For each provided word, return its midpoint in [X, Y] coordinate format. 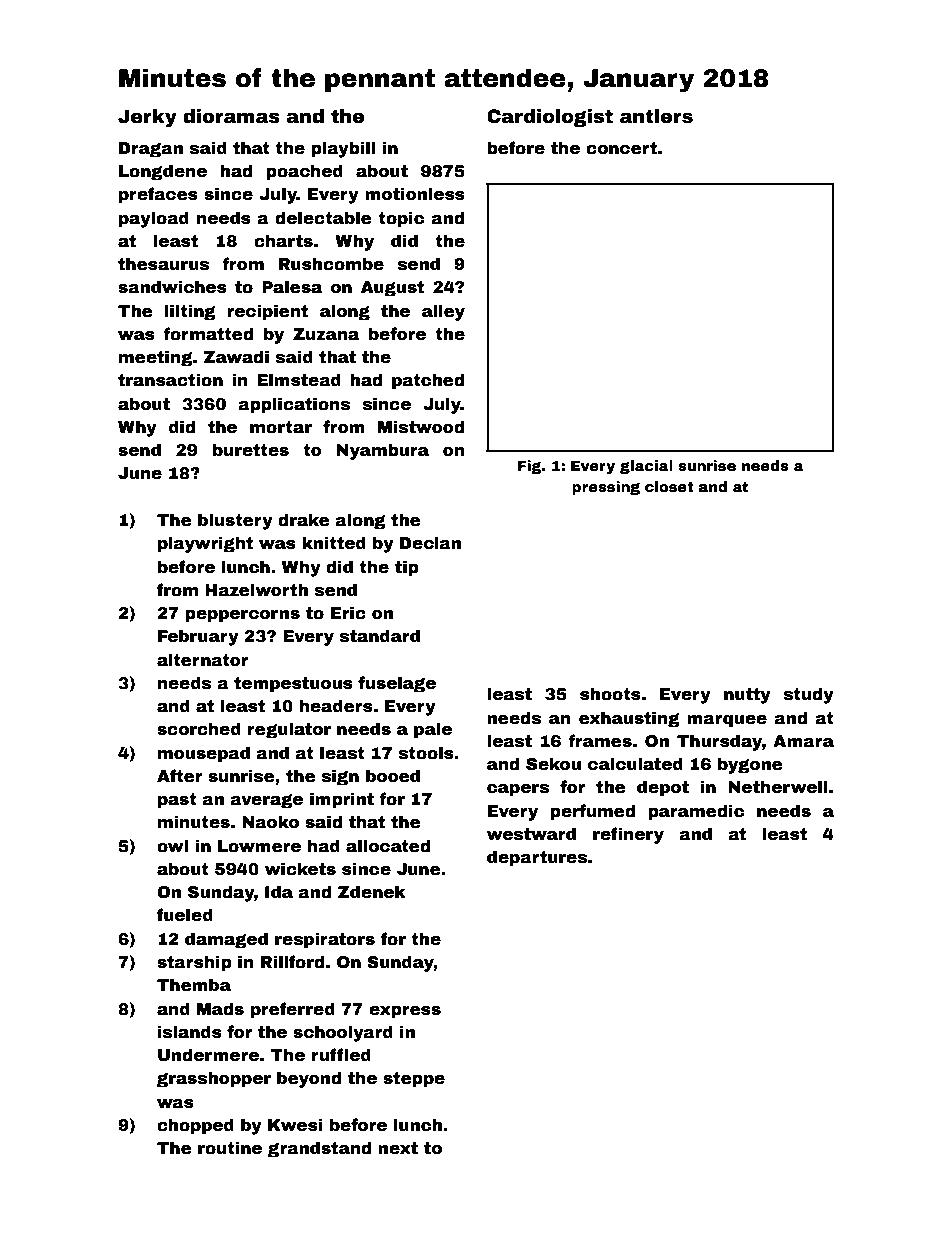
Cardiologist [550, 118]
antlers [656, 116]
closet [669, 486]
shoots [610, 694]
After [180, 776]
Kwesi [295, 1125]
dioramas [231, 116]
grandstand [319, 1149]
